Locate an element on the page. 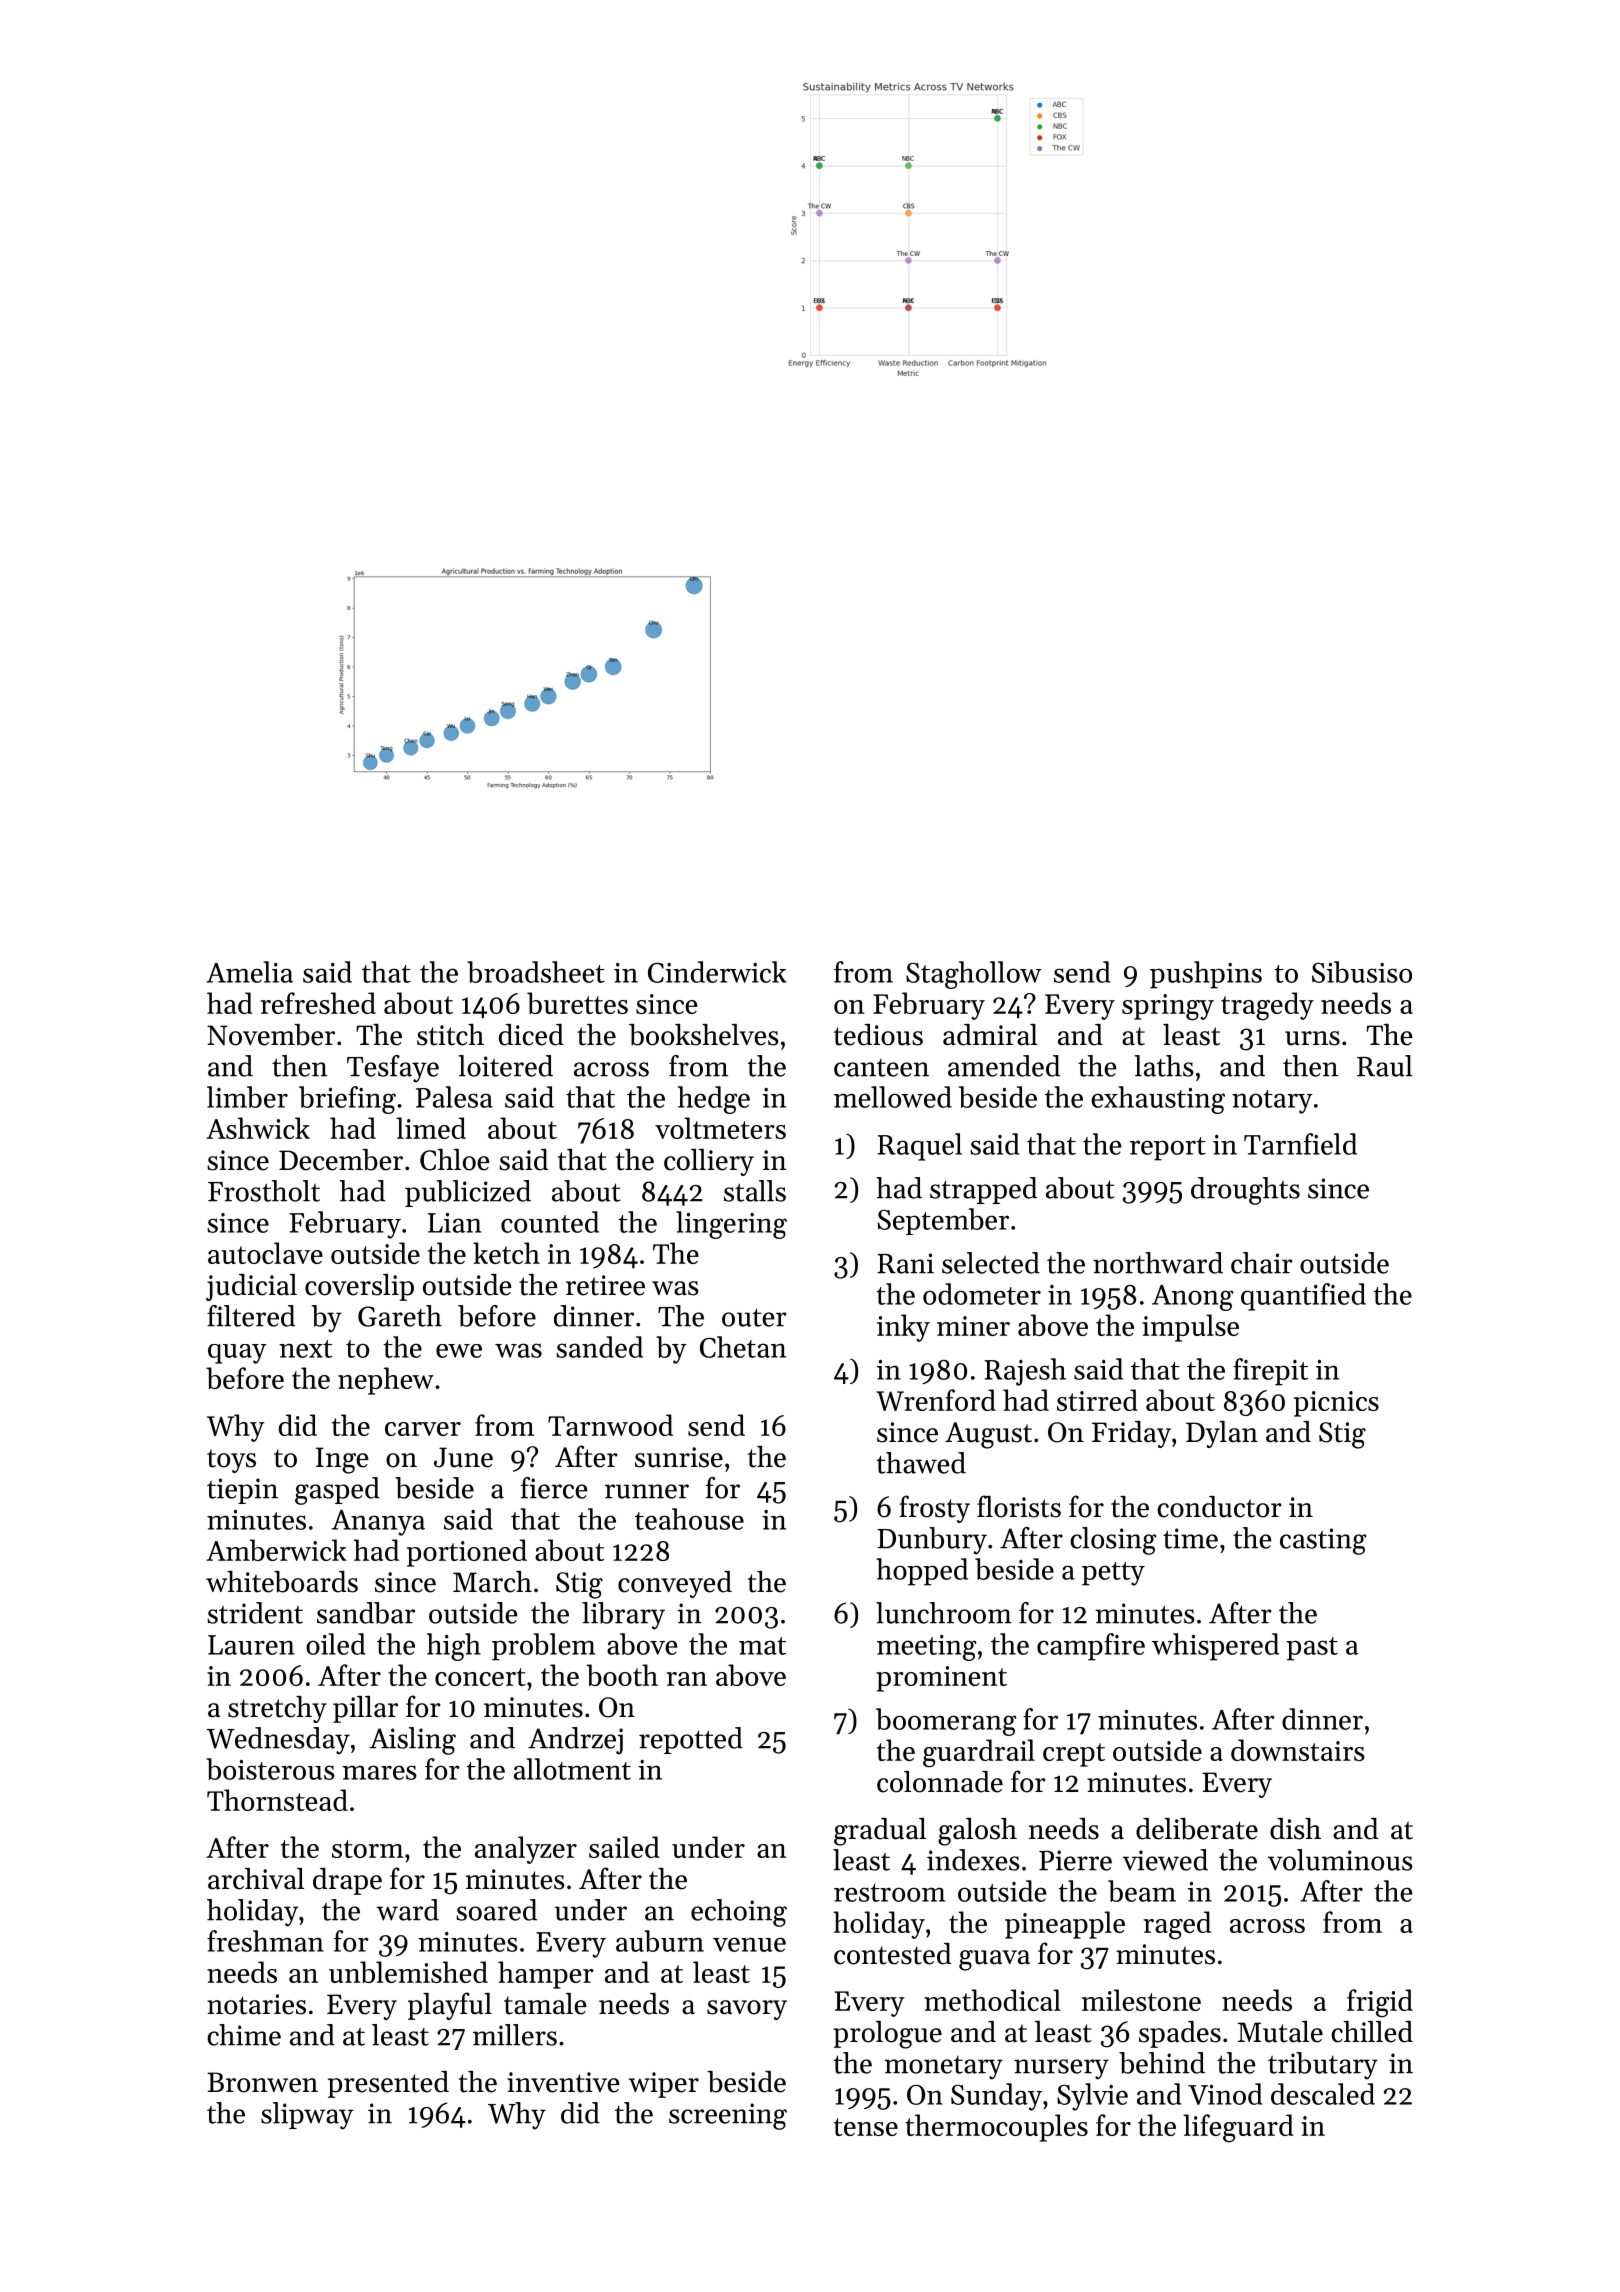  limed is located at coordinates (431, 1128).
